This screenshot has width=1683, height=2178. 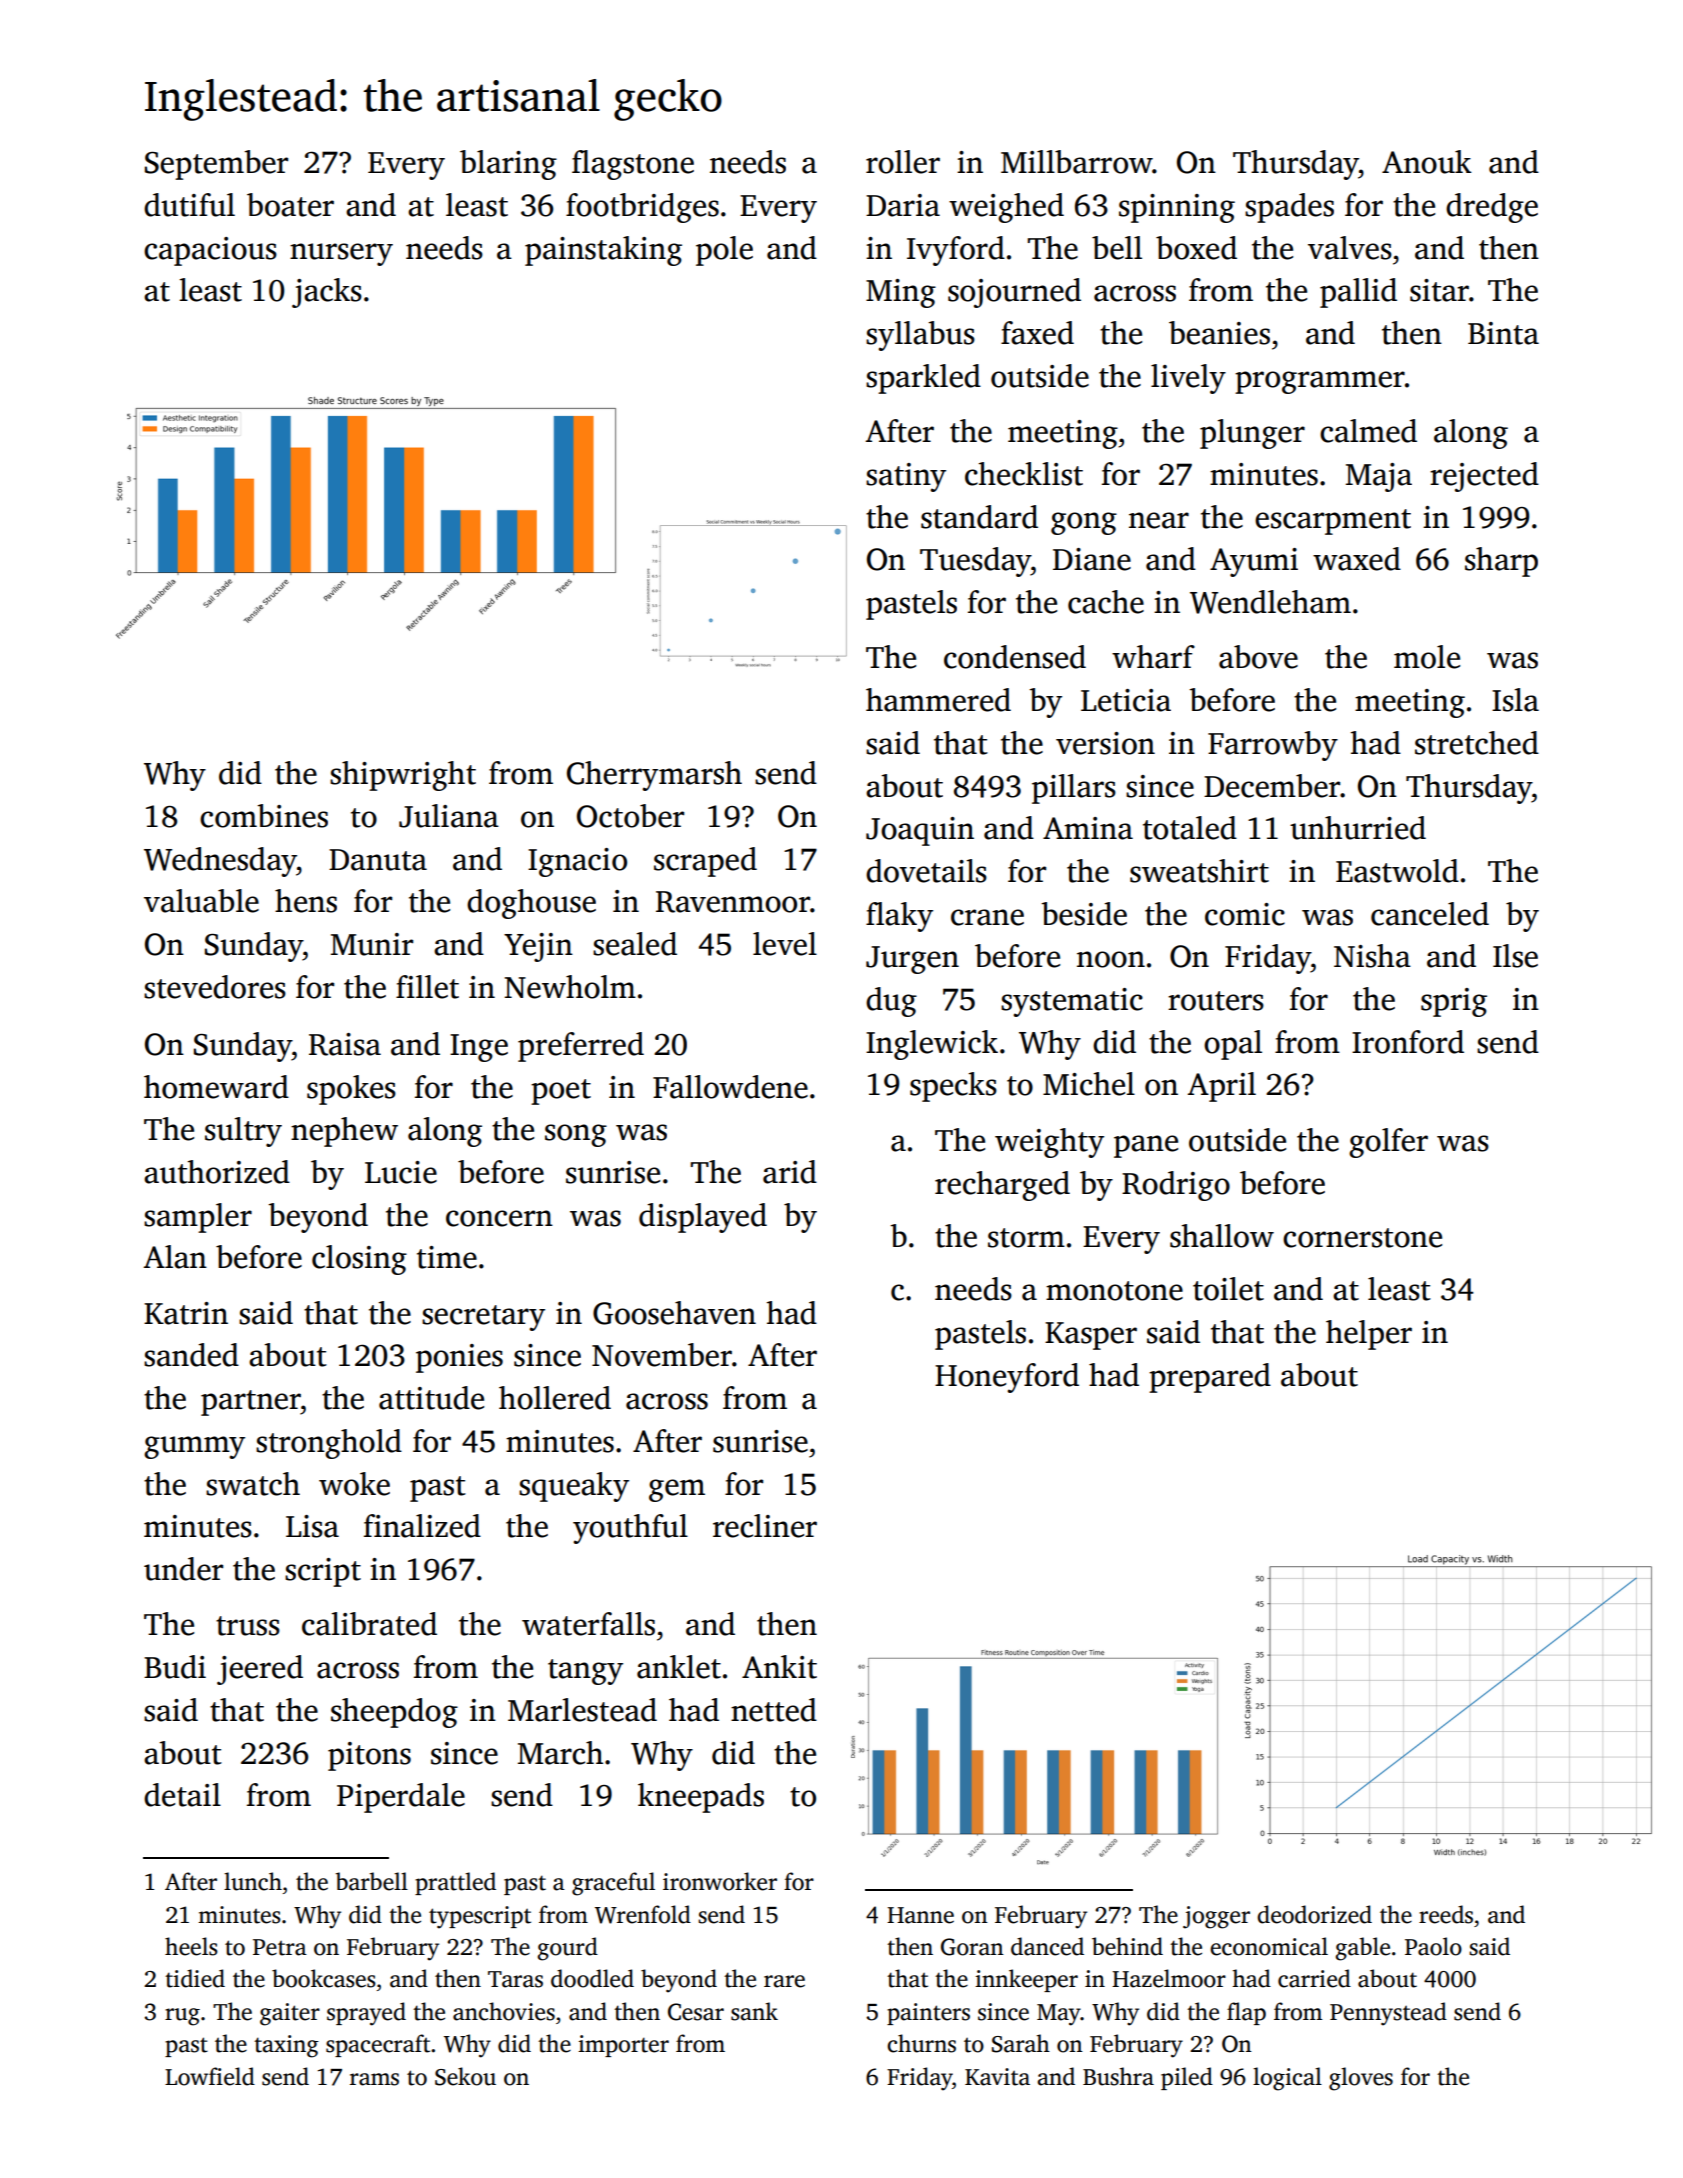 I want to click on dutiful, so click(x=189, y=205).
